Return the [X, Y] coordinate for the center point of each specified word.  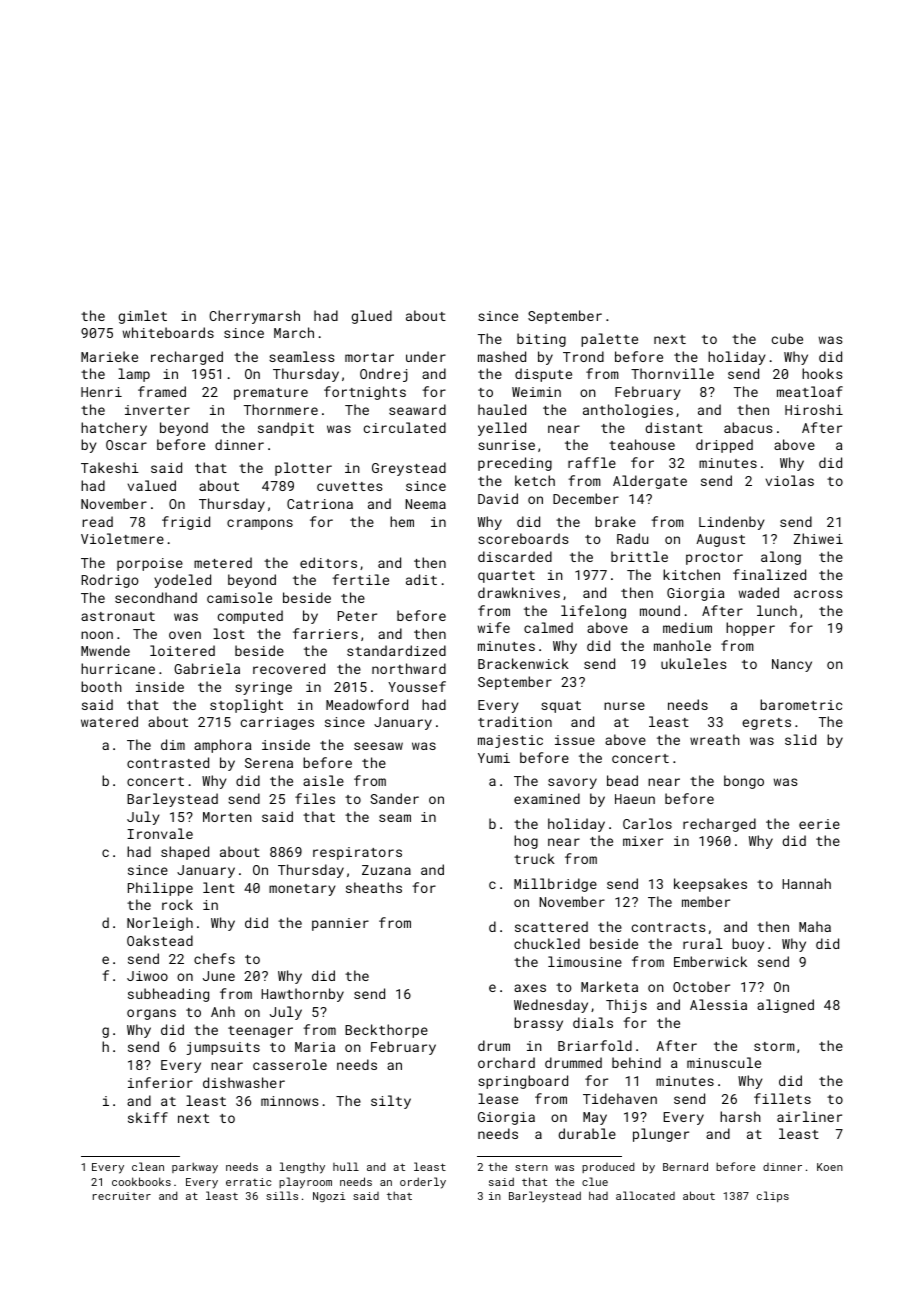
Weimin [536, 392]
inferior [160, 1082]
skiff [148, 1117]
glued [371, 317]
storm [774, 1046]
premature [271, 394]
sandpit [286, 429]
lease [498, 1098]
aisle [323, 780]
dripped [724, 446]
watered [109, 721]
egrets [766, 724]
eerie [819, 824]
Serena [269, 763]
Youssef [417, 686]
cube [787, 338]
